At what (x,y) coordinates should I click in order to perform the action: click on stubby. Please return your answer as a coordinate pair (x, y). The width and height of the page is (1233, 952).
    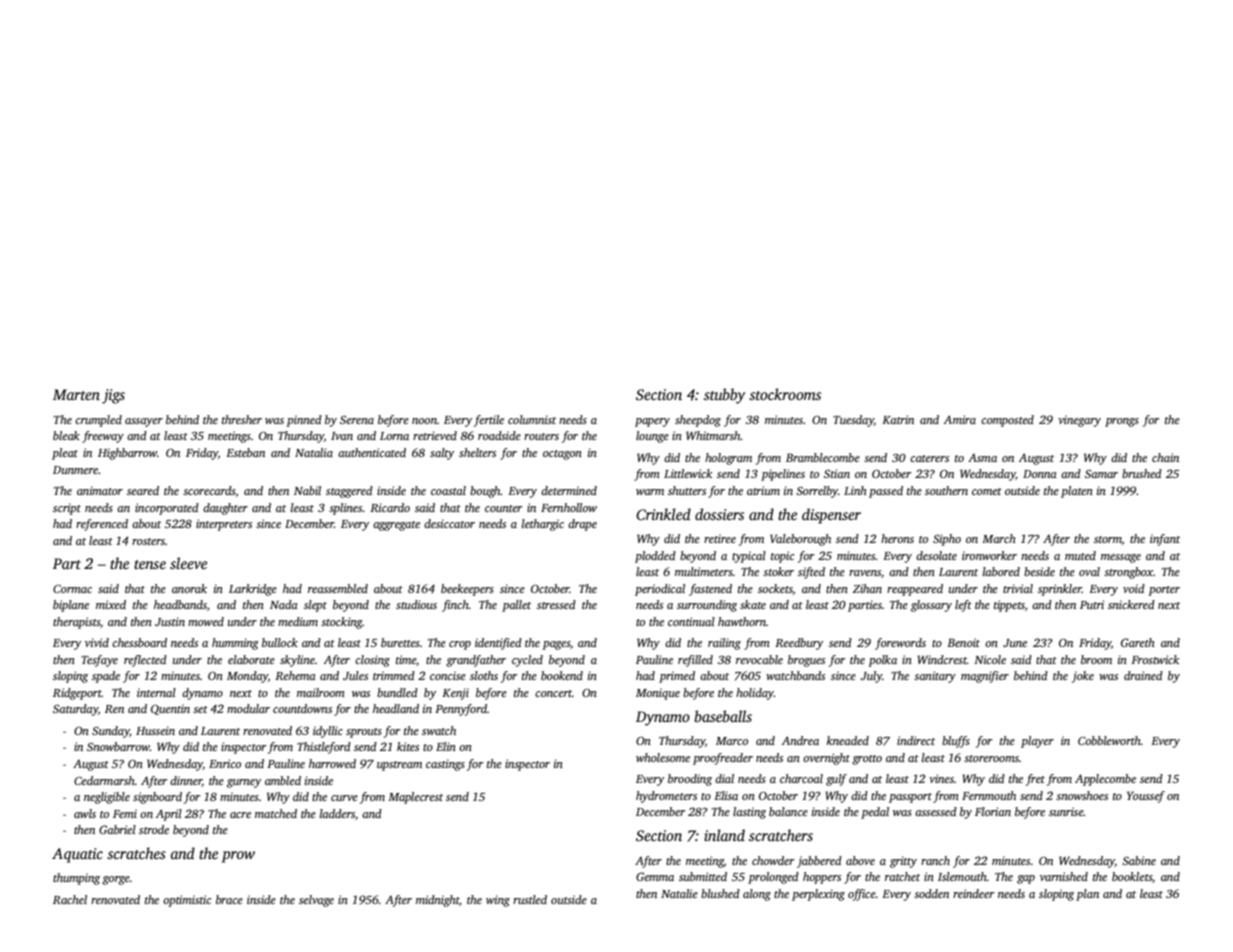
    Looking at the image, I should click on (724, 396).
